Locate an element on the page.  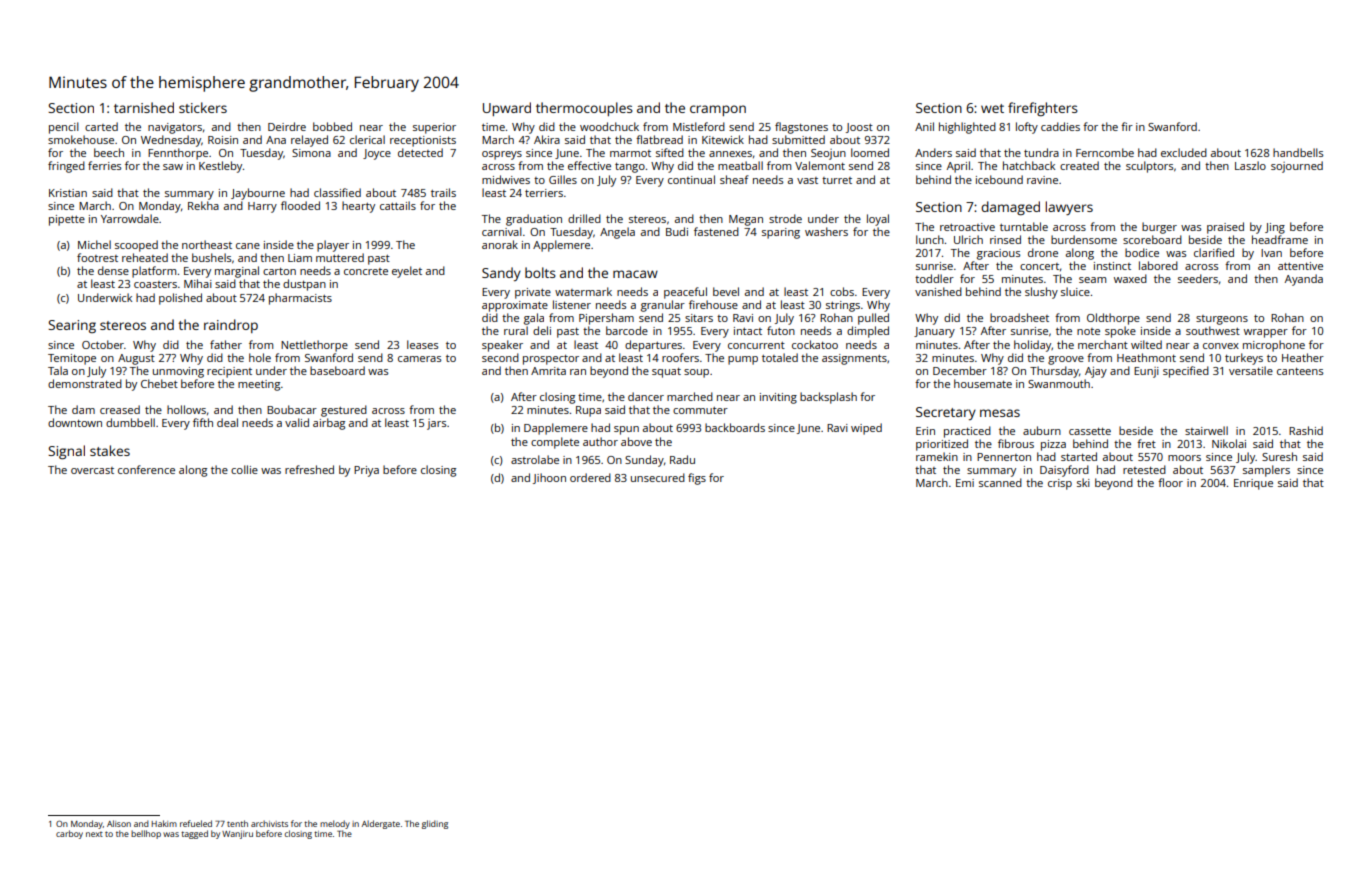
Upward is located at coordinates (507, 109).
